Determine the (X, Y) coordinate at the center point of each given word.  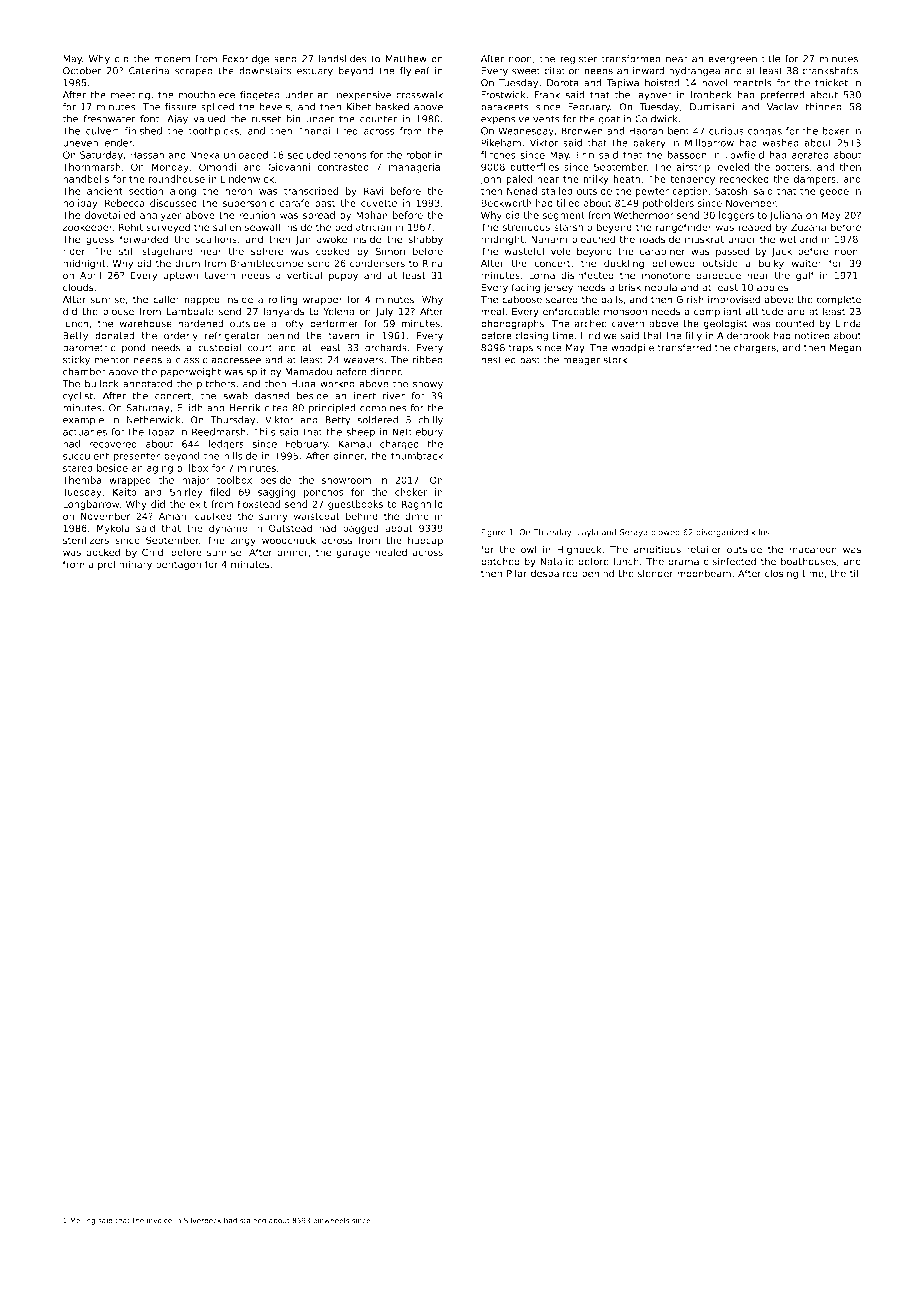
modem (172, 59)
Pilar (517, 574)
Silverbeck (202, 1220)
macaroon (813, 550)
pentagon (178, 565)
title (771, 59)
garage (353, 554)
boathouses (808, 562)
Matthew (406, 59)
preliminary (125, 565)
